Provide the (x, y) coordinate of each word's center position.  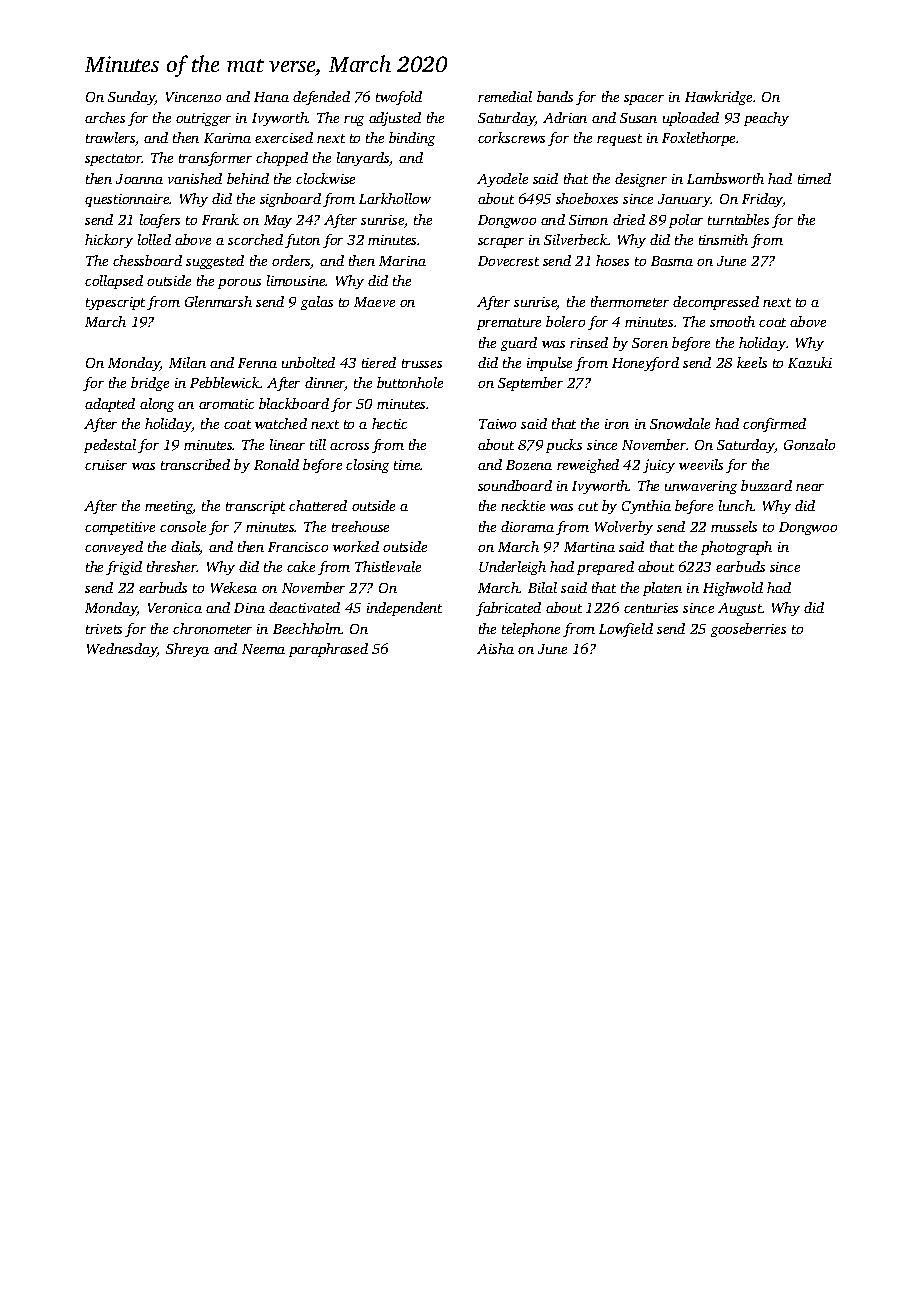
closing (367, 466)
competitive (120, 528)
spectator (113, 160)
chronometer (212, 628)
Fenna (257, 363)
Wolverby (624, 528)
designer (641, 180)
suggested (215, 262)
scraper (501, 243)
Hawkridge (718, 98)
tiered (379, 362)
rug (354, 121)
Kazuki (810, 362)
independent (404, 609)
